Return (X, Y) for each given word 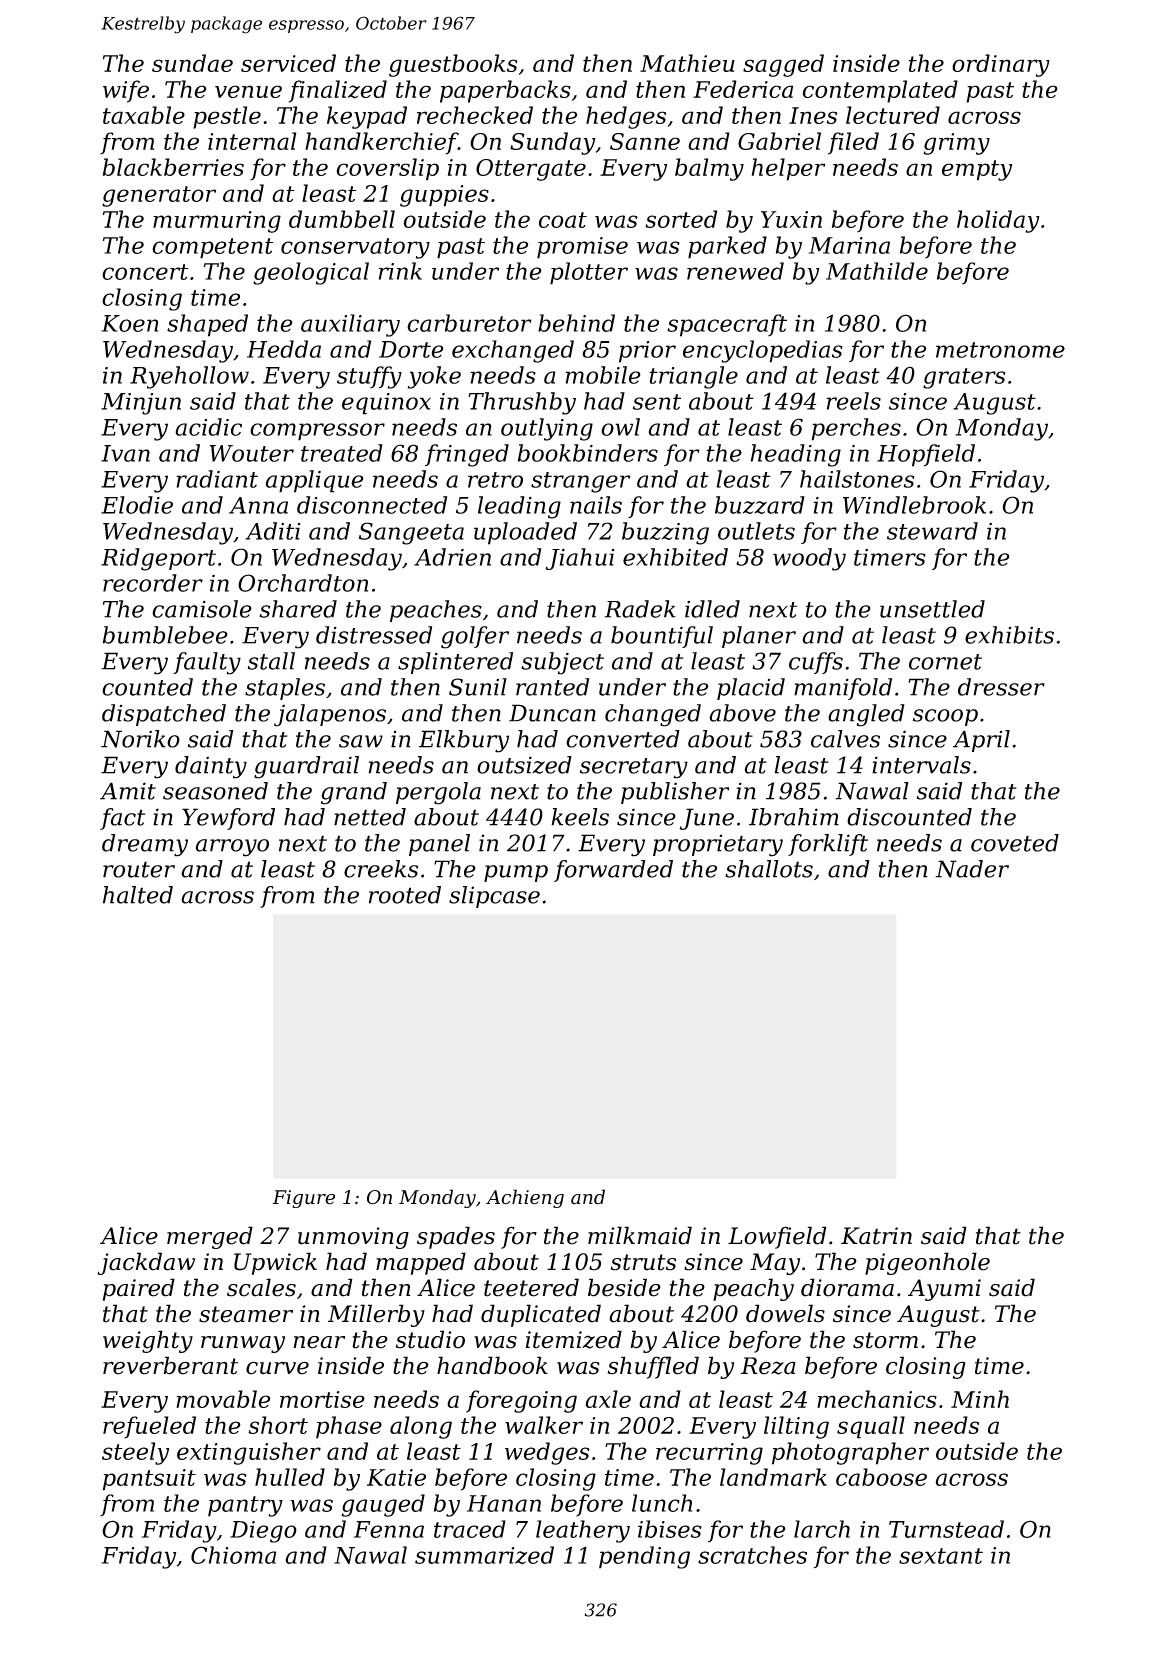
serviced (288, 63)
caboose (881, 1477)
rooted (405, 895)
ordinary (1001, 65)
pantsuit (149, 1480)
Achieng (525, 1198)
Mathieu (687, 63)
